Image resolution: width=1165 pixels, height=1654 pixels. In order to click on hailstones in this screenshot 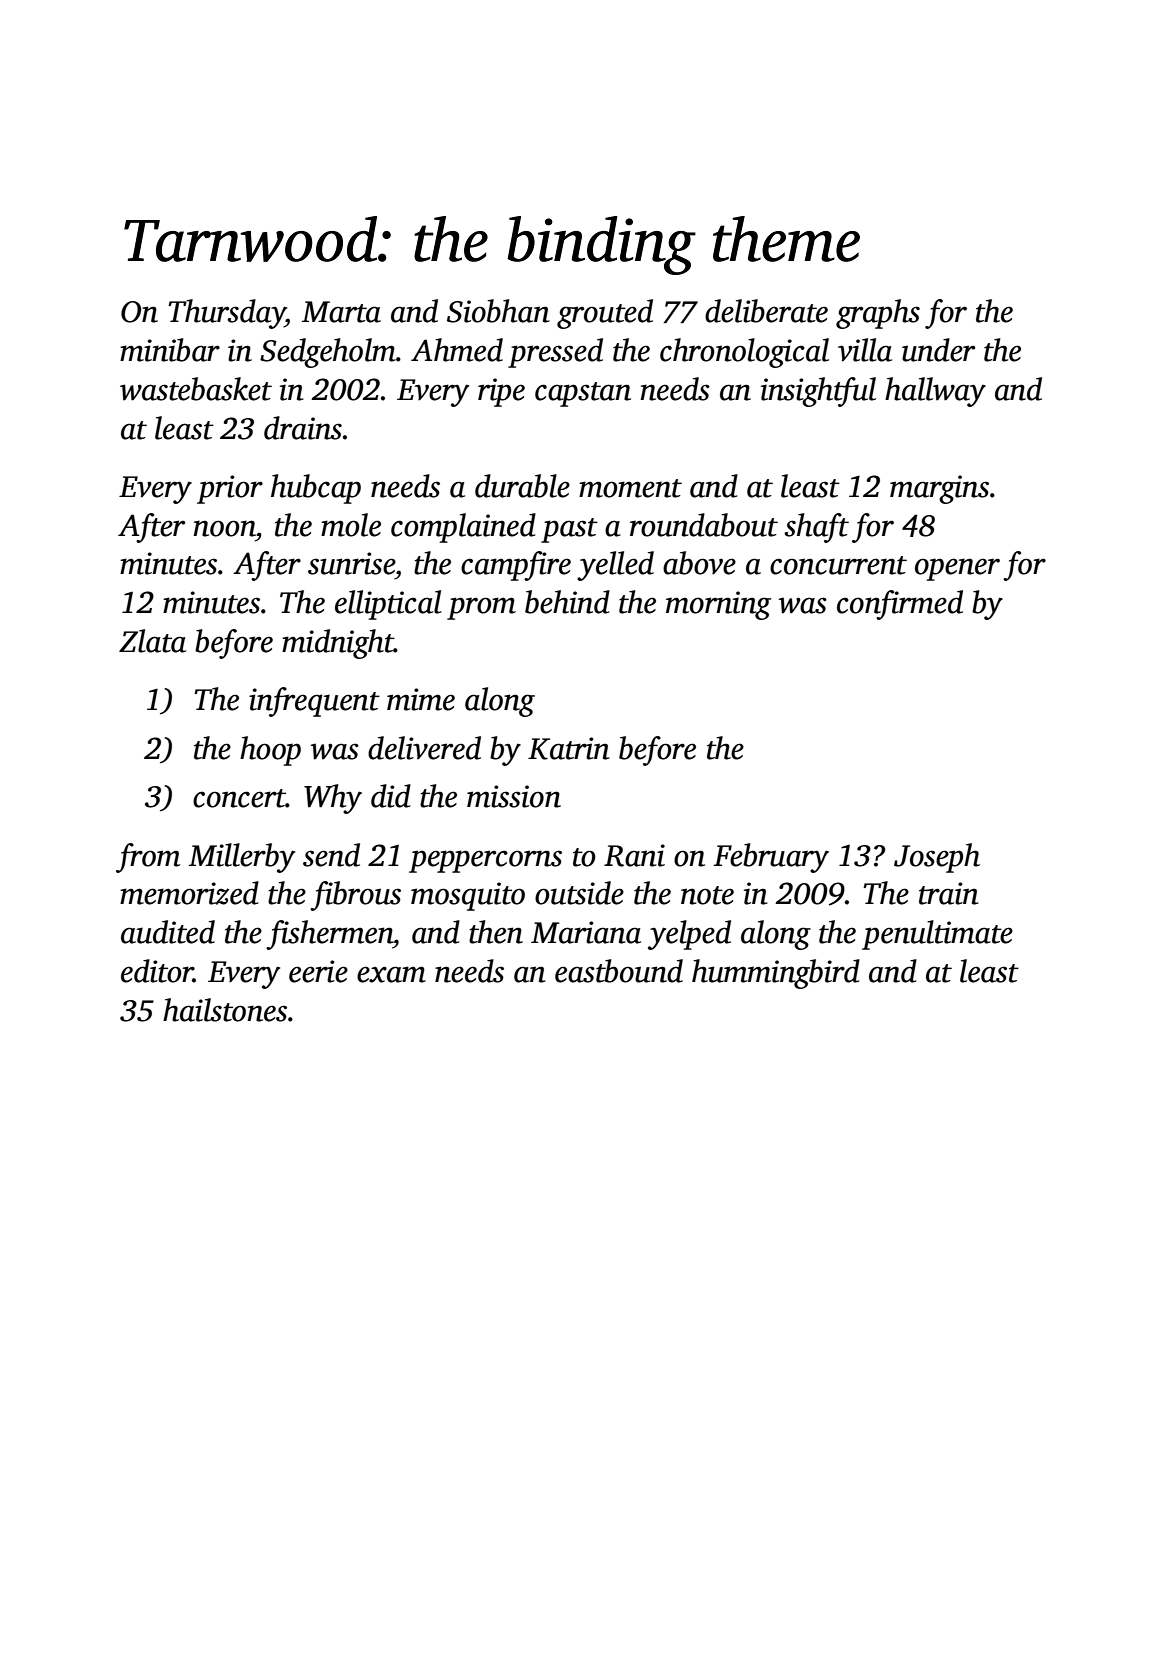, I will do `click(225, 1010)`.
